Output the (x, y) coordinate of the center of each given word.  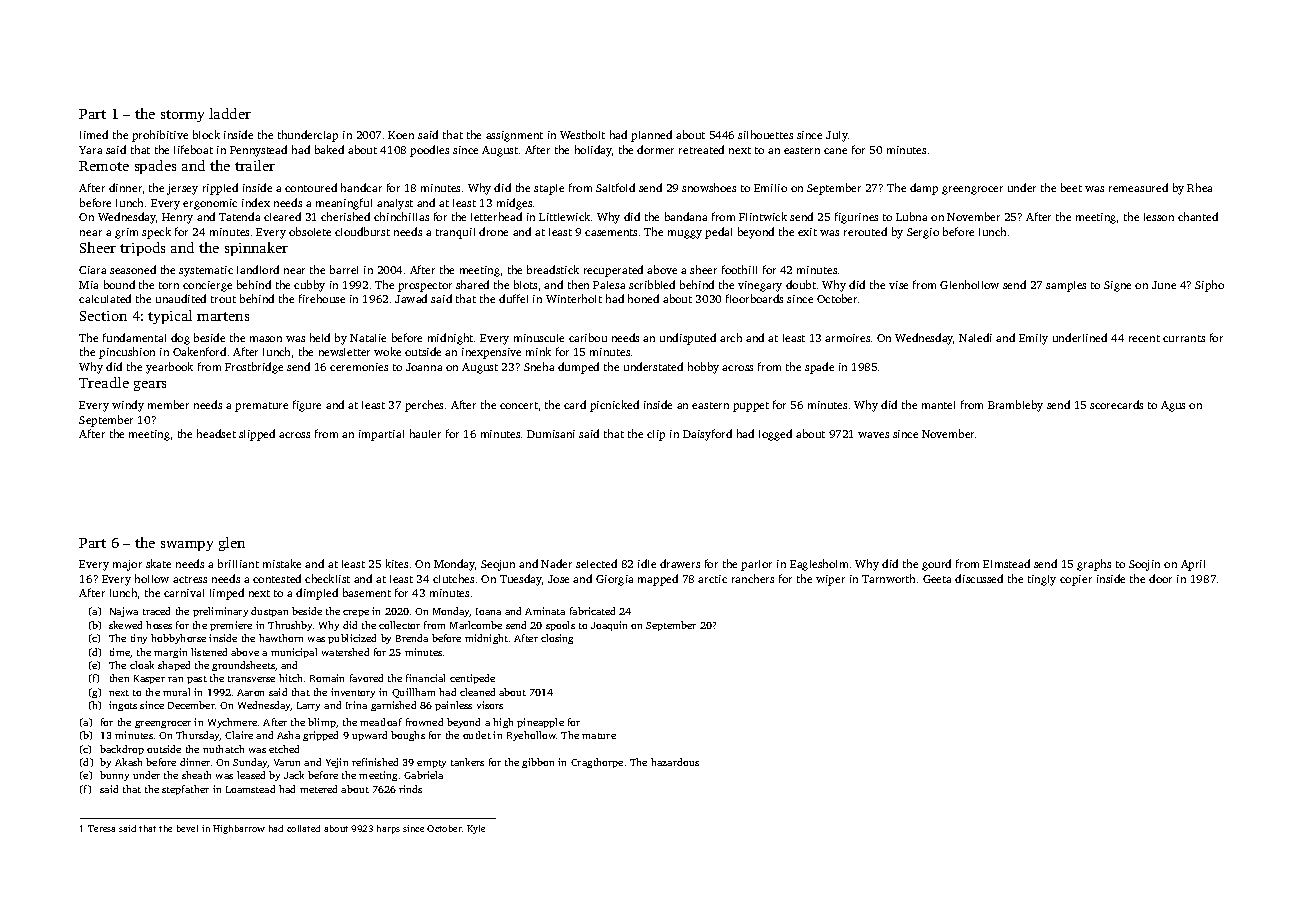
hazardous (675, 762)
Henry (177, 218)
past (197, 680)
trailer (255, 165)
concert (519, 405)
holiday (593, 151)
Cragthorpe (597, 763)
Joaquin (609, 626)
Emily (1033, 339)
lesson (1159, 217)
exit (807, 232)
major (127, 565)
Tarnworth (888, 578)
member (168, 404)
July (837, 136)
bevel (187, 828)
